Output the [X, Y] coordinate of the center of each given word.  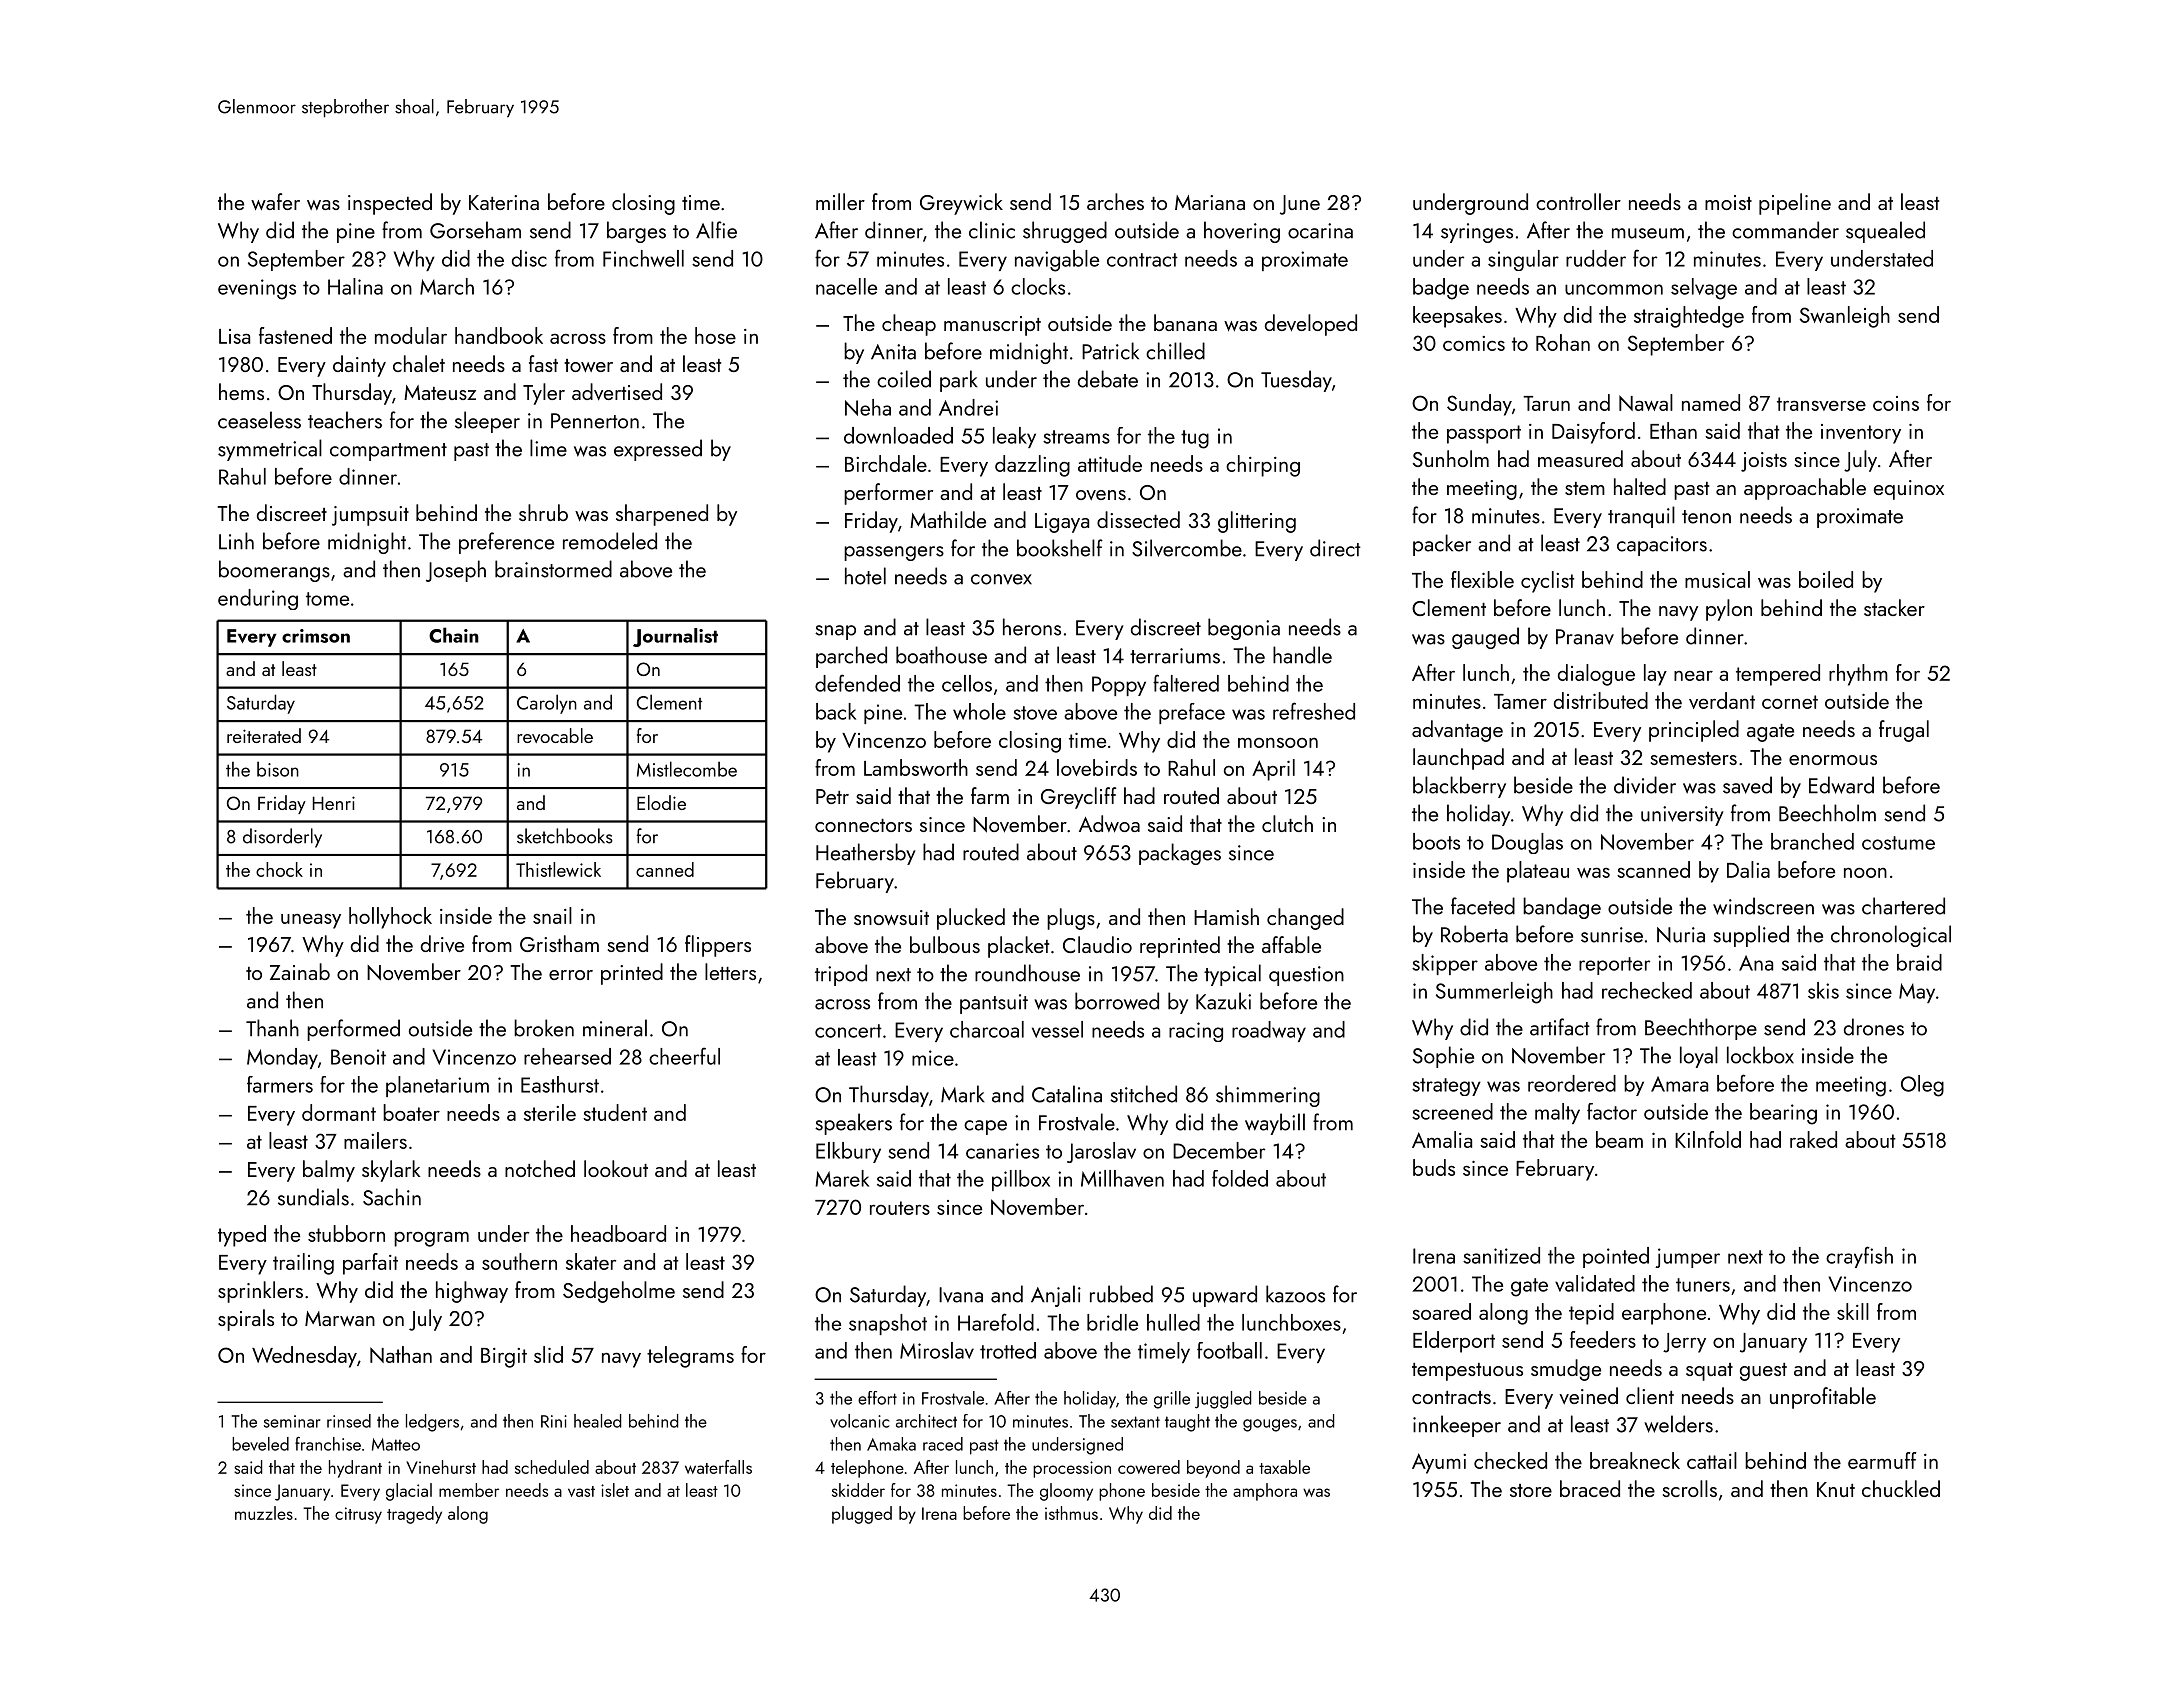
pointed [1616, 1257]
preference [506, 543]
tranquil [1641, 517]
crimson [316, 636]
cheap [909, 325]
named [1711, 402]
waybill [1275, 1124]
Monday [282, 1058]
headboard [618, 1233]
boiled [1826, 579]
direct [1335, 548]
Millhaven [1122, 1178]
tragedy [414, 1515]
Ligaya [1062, 523]
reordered [1572, 1083]
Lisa [234, 336]
